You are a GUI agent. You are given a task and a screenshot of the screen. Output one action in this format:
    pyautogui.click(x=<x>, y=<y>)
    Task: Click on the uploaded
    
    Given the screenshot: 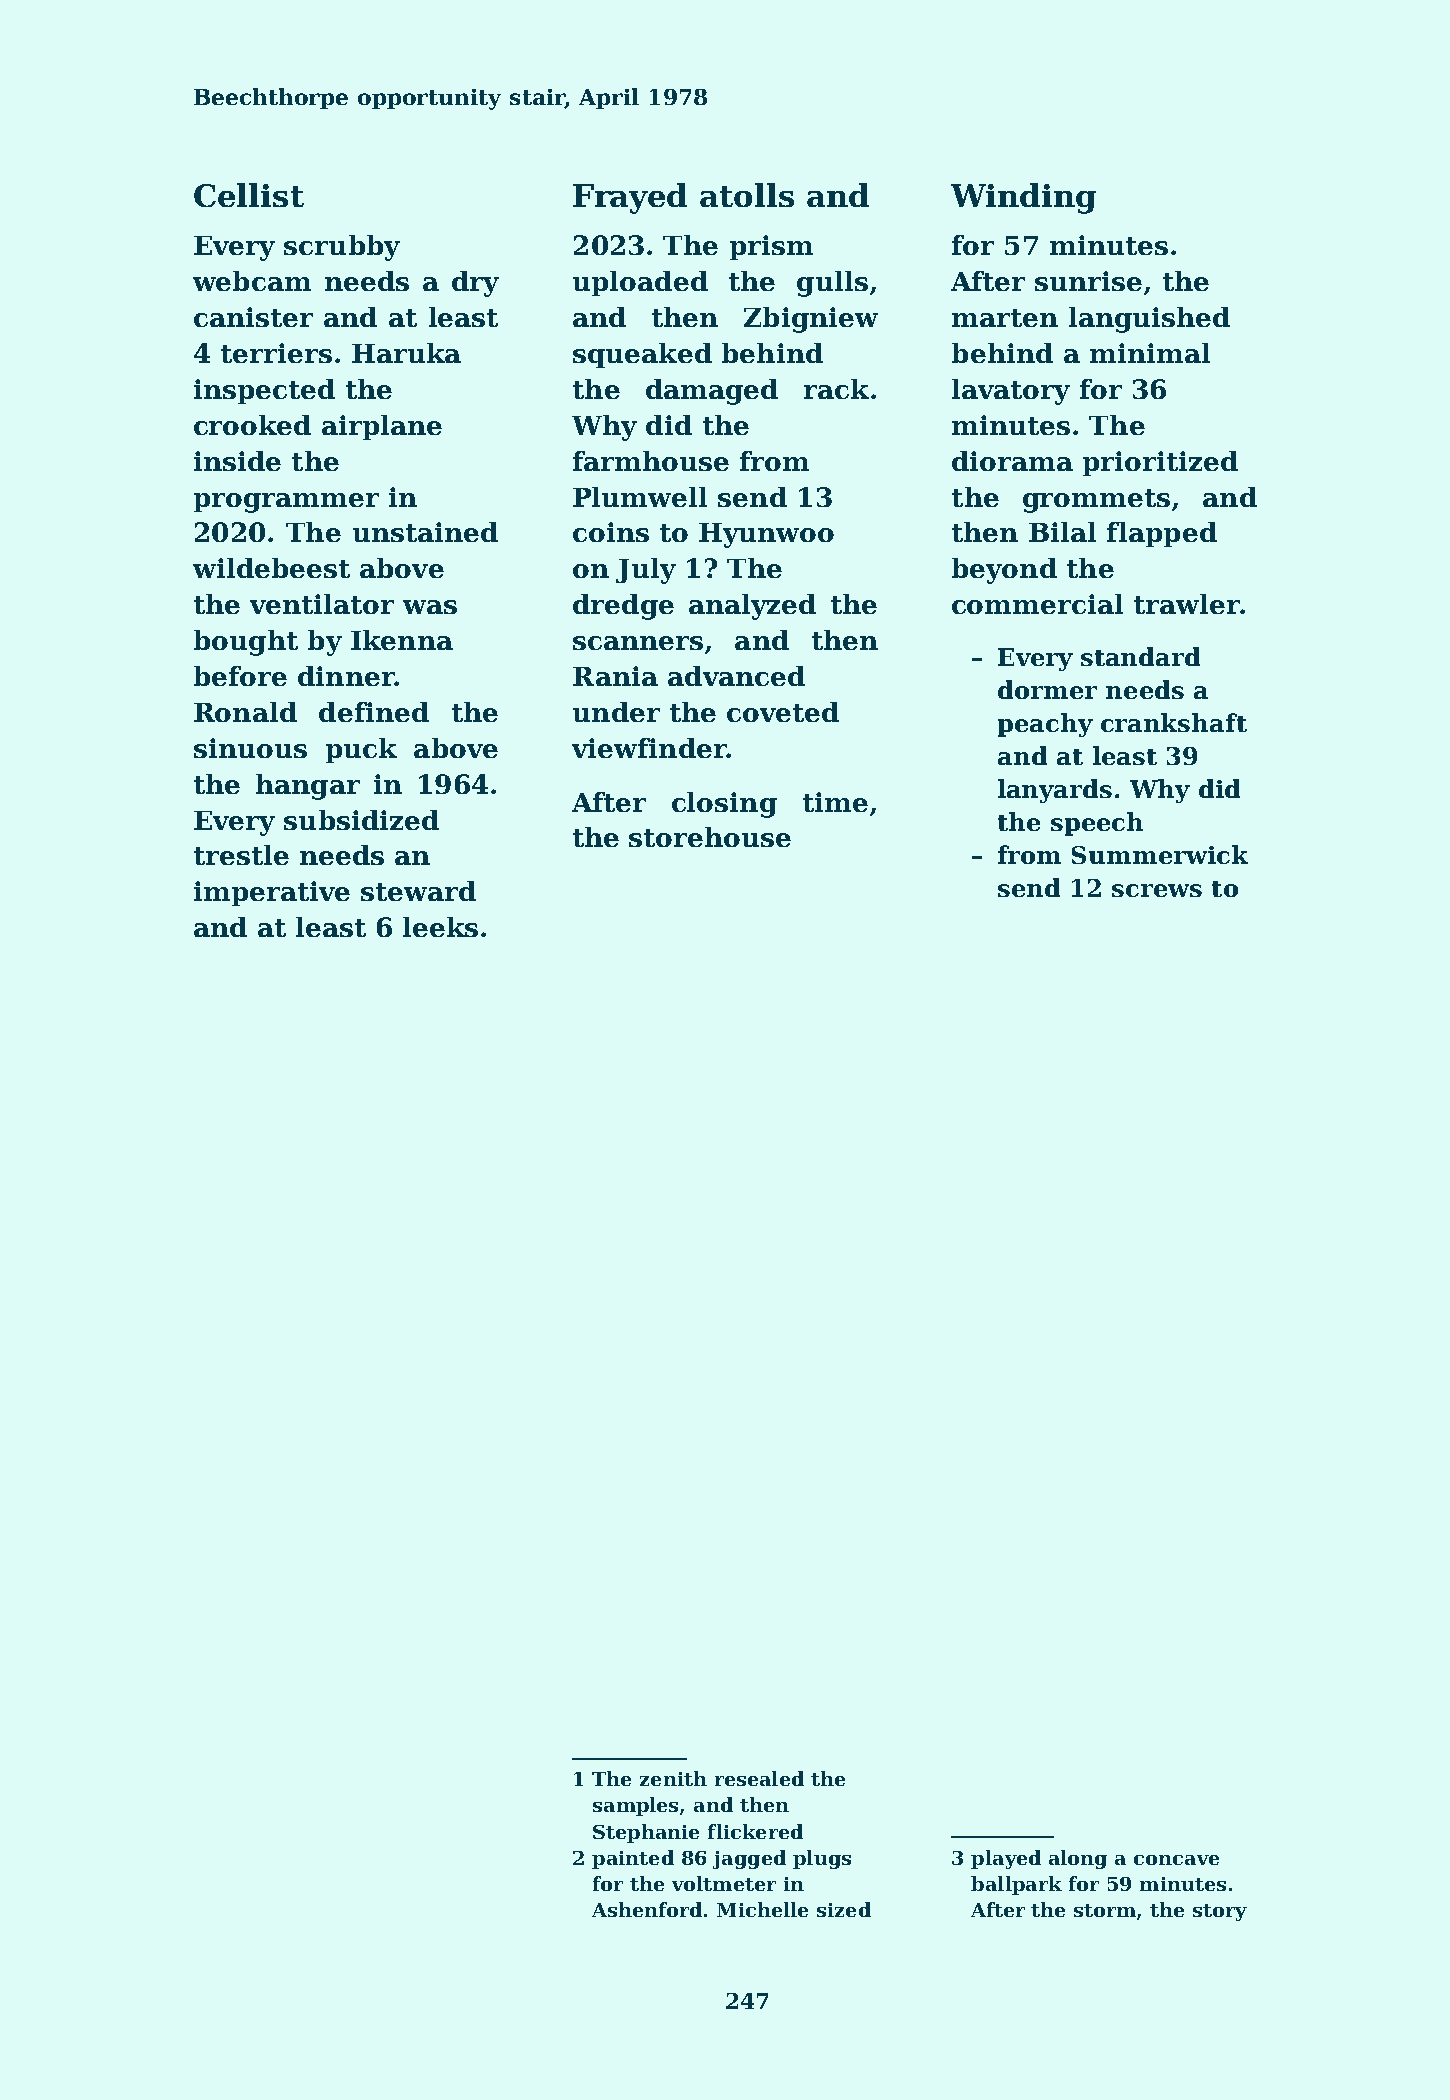 What is the action you would take?
    pyautogui.click(x=640, y=283)
